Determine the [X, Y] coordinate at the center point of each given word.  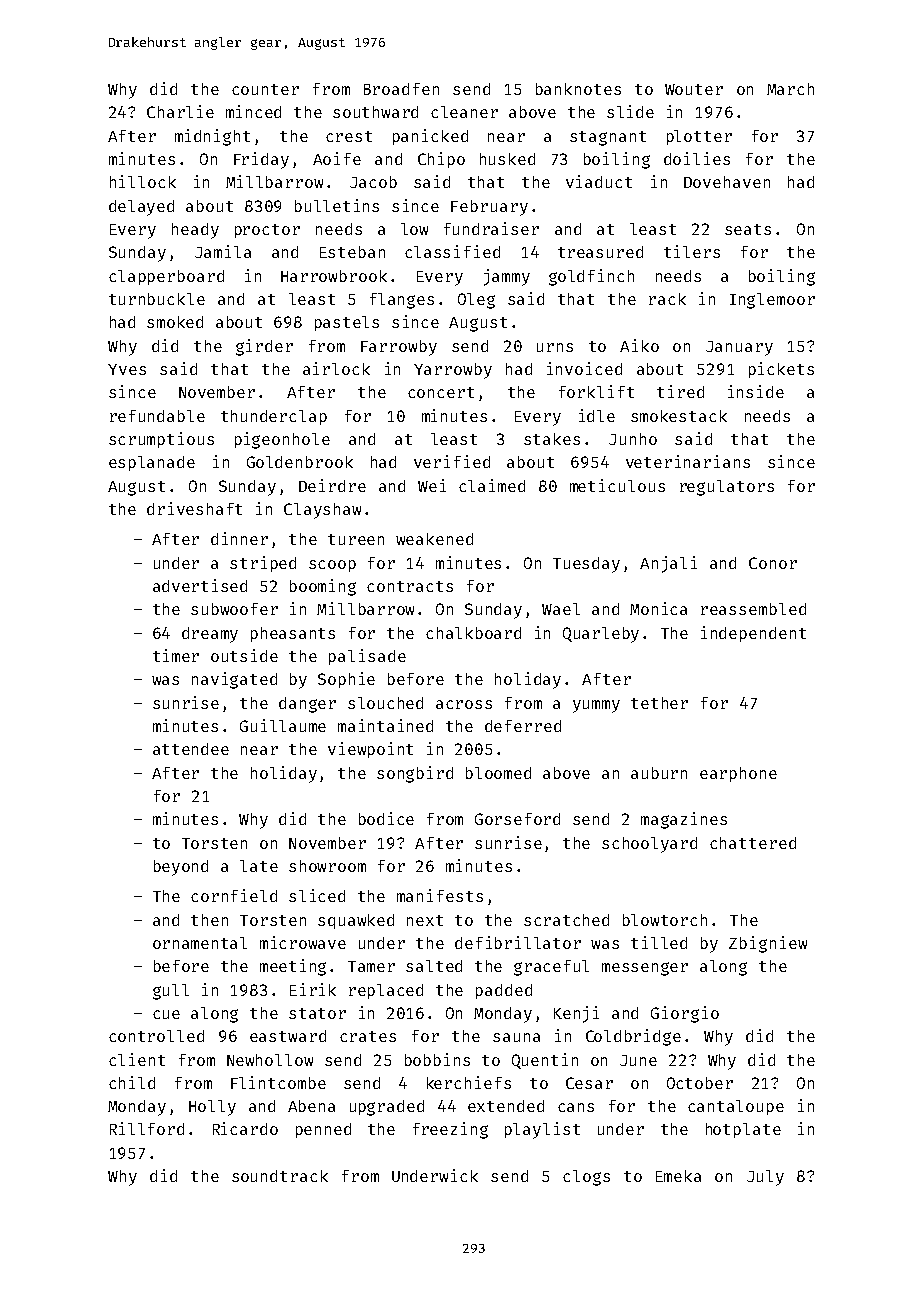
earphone [738, 774]
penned [323, 1130]
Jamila [223, 251]
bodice [386, 818]
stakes [552, 439]
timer [176, 655]
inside [756, 391]
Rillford [147, 1128]
